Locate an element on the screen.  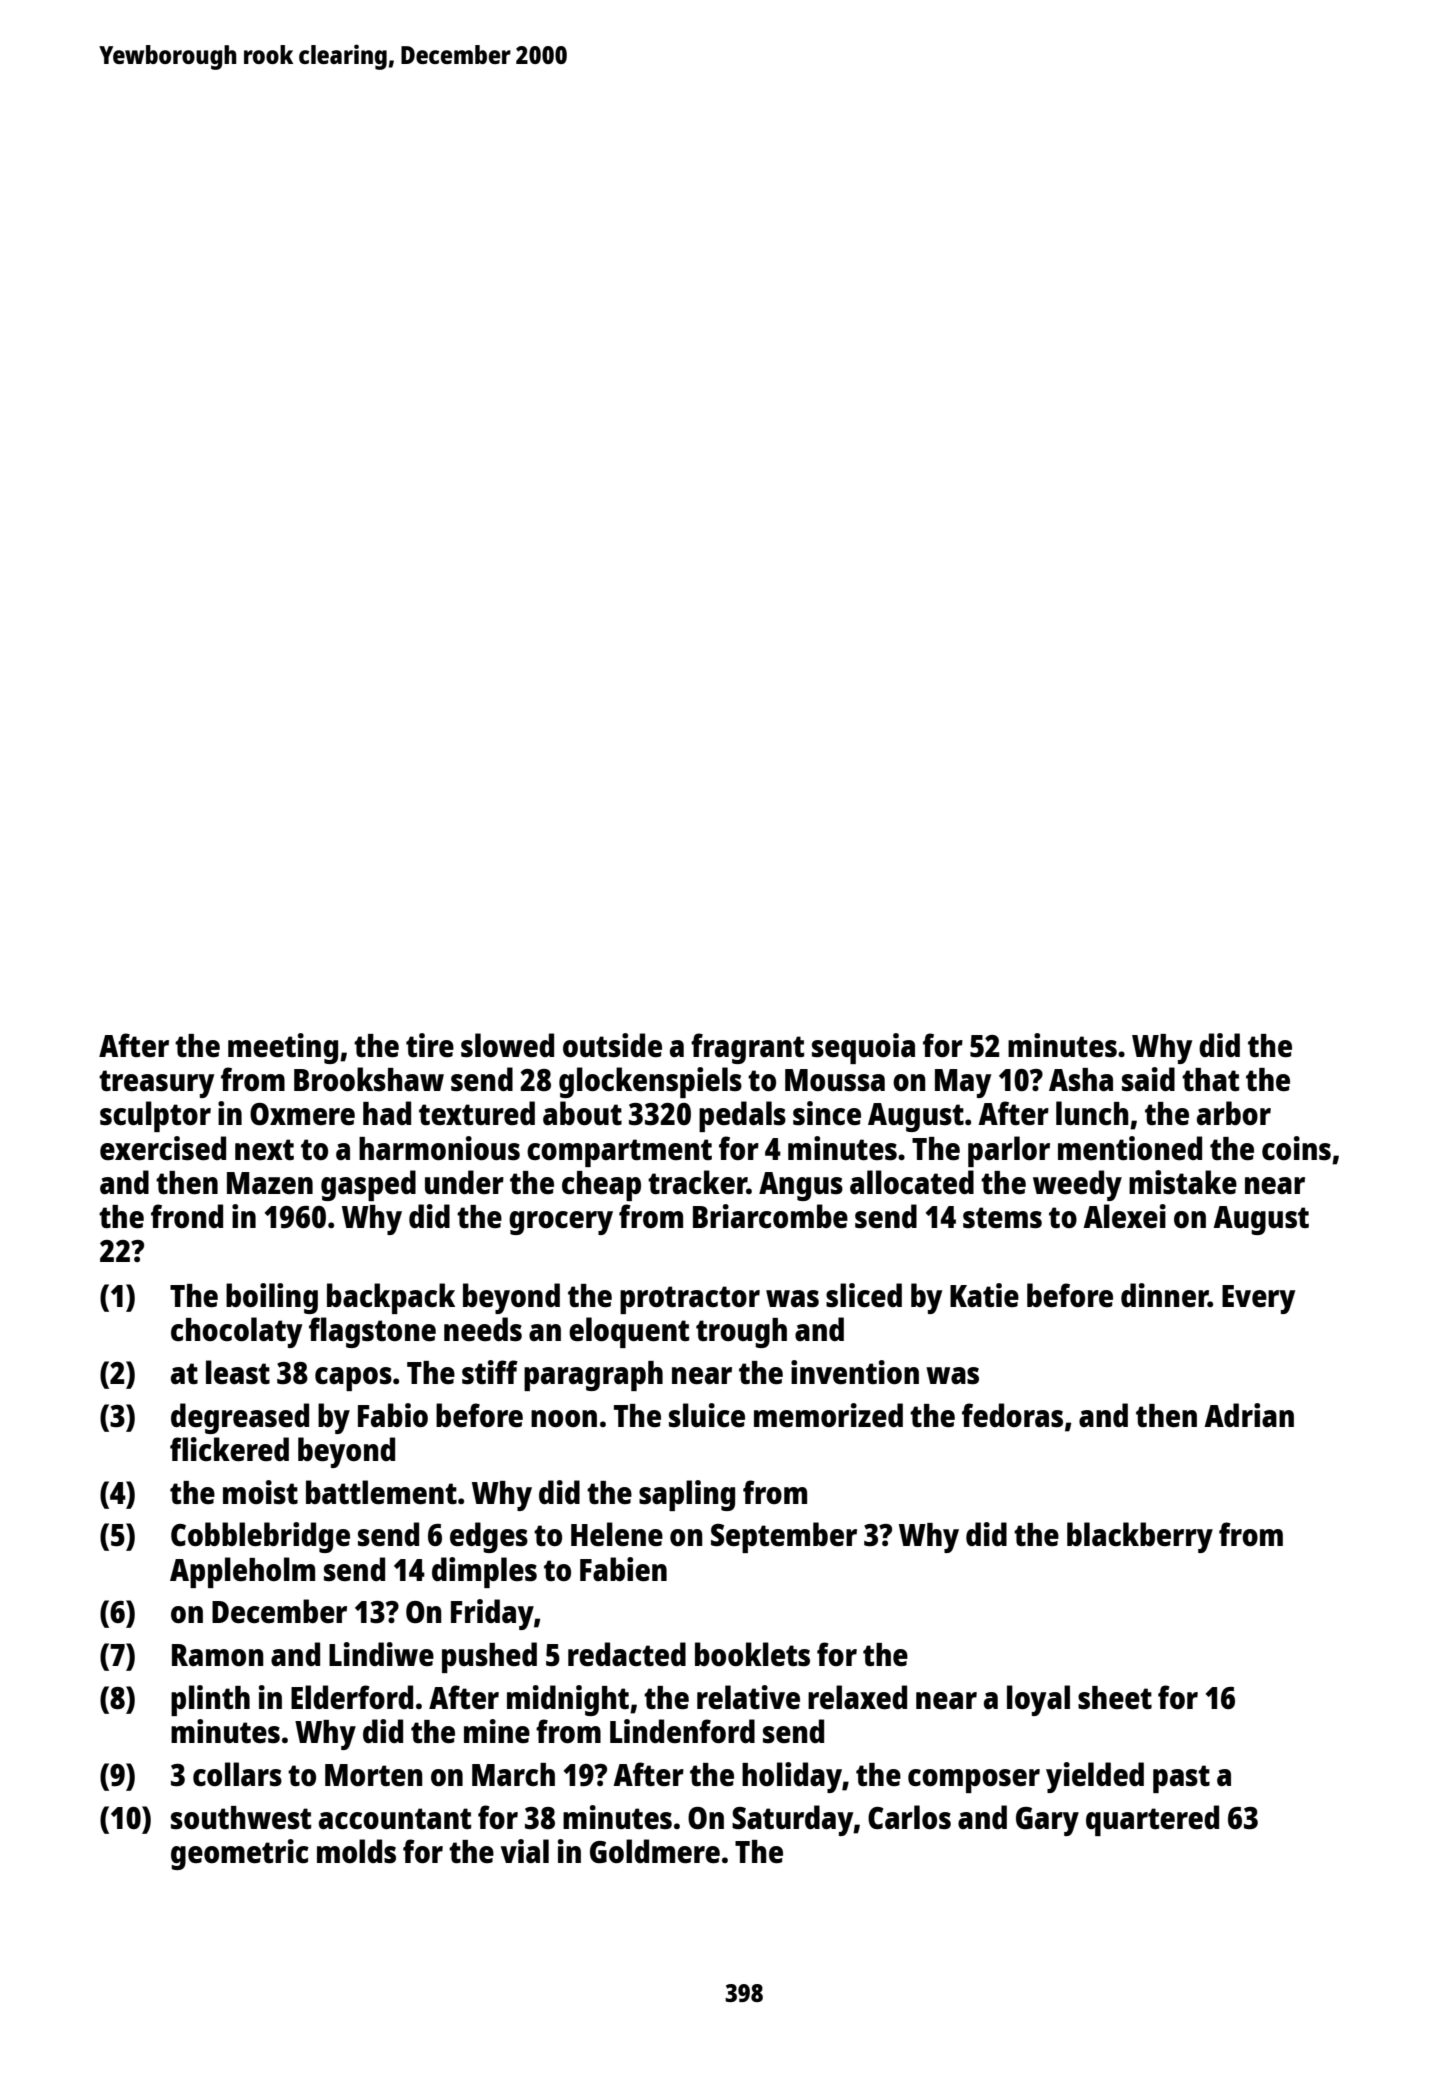
mentioned is located at coordinates (1130, 1148).
